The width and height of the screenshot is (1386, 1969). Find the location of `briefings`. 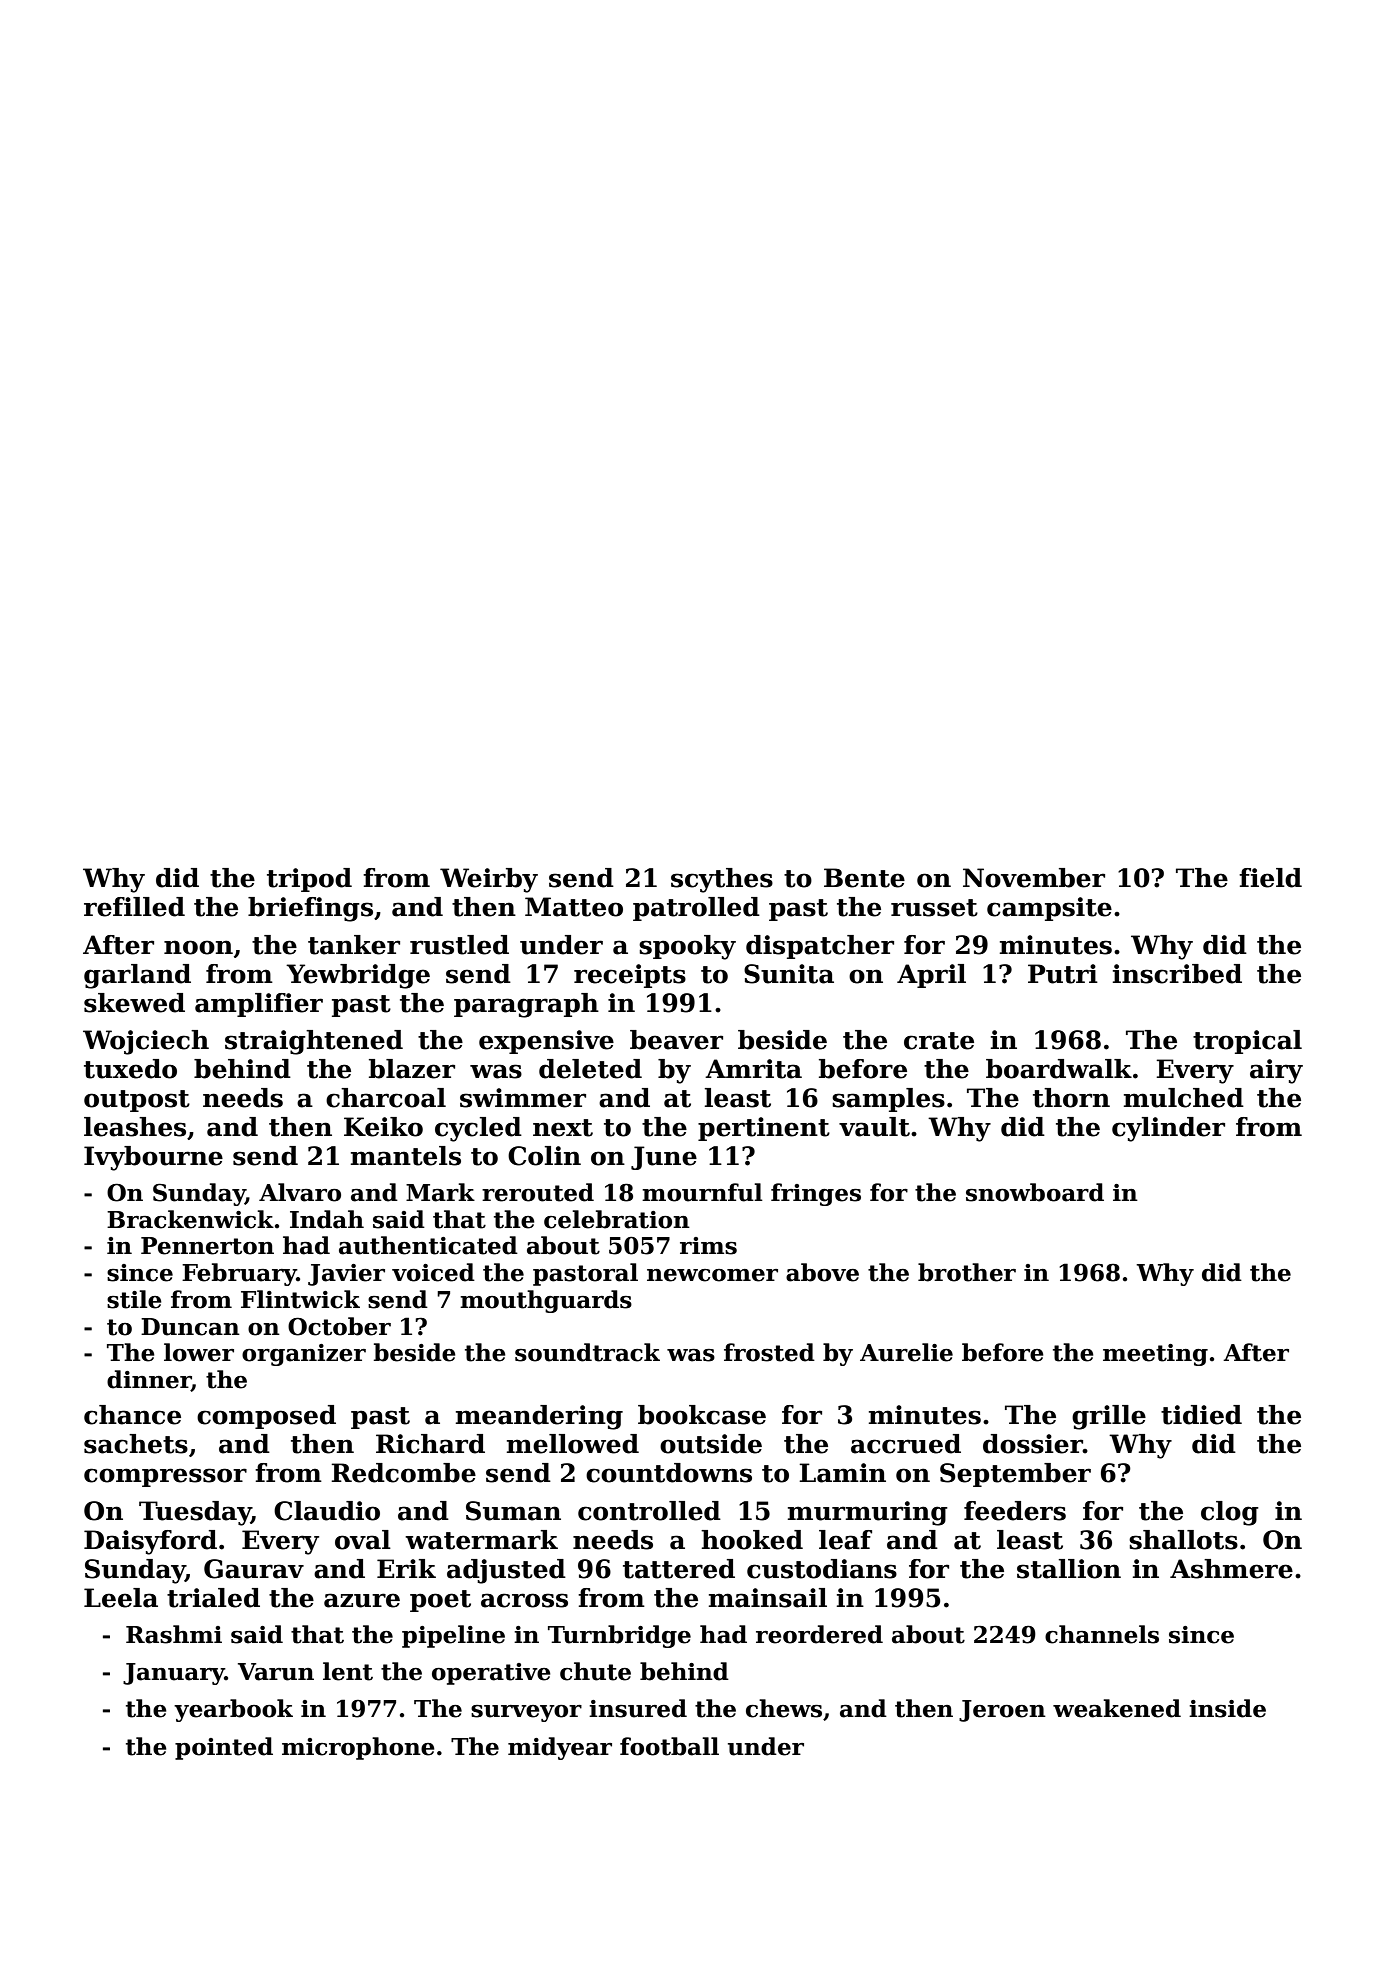

briefings is located at coordinates (310, 909).
